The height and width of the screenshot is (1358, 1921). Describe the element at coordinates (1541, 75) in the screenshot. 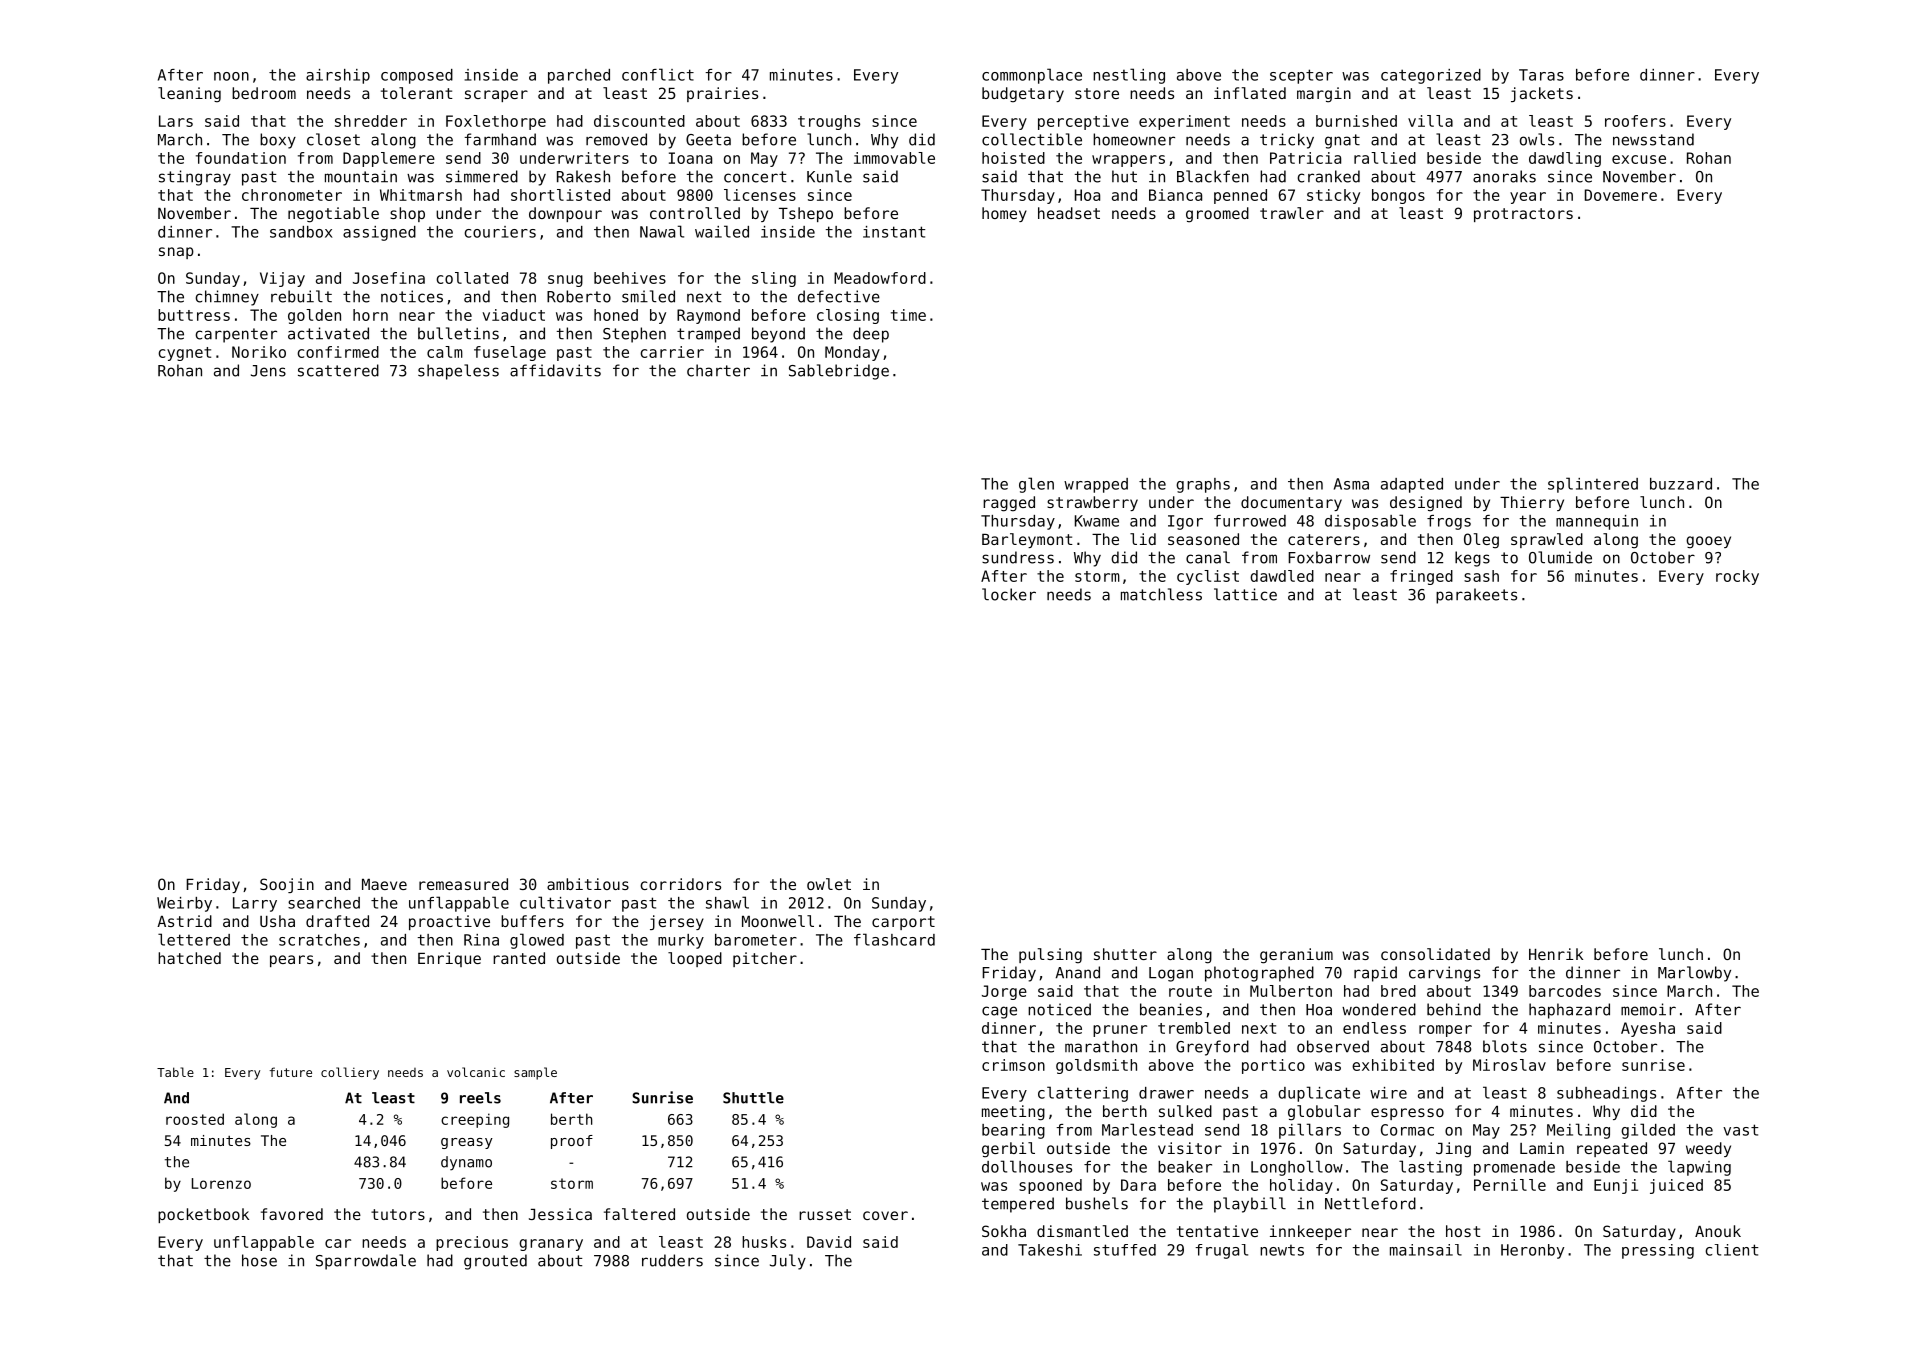

I see `Taras` at that location.
